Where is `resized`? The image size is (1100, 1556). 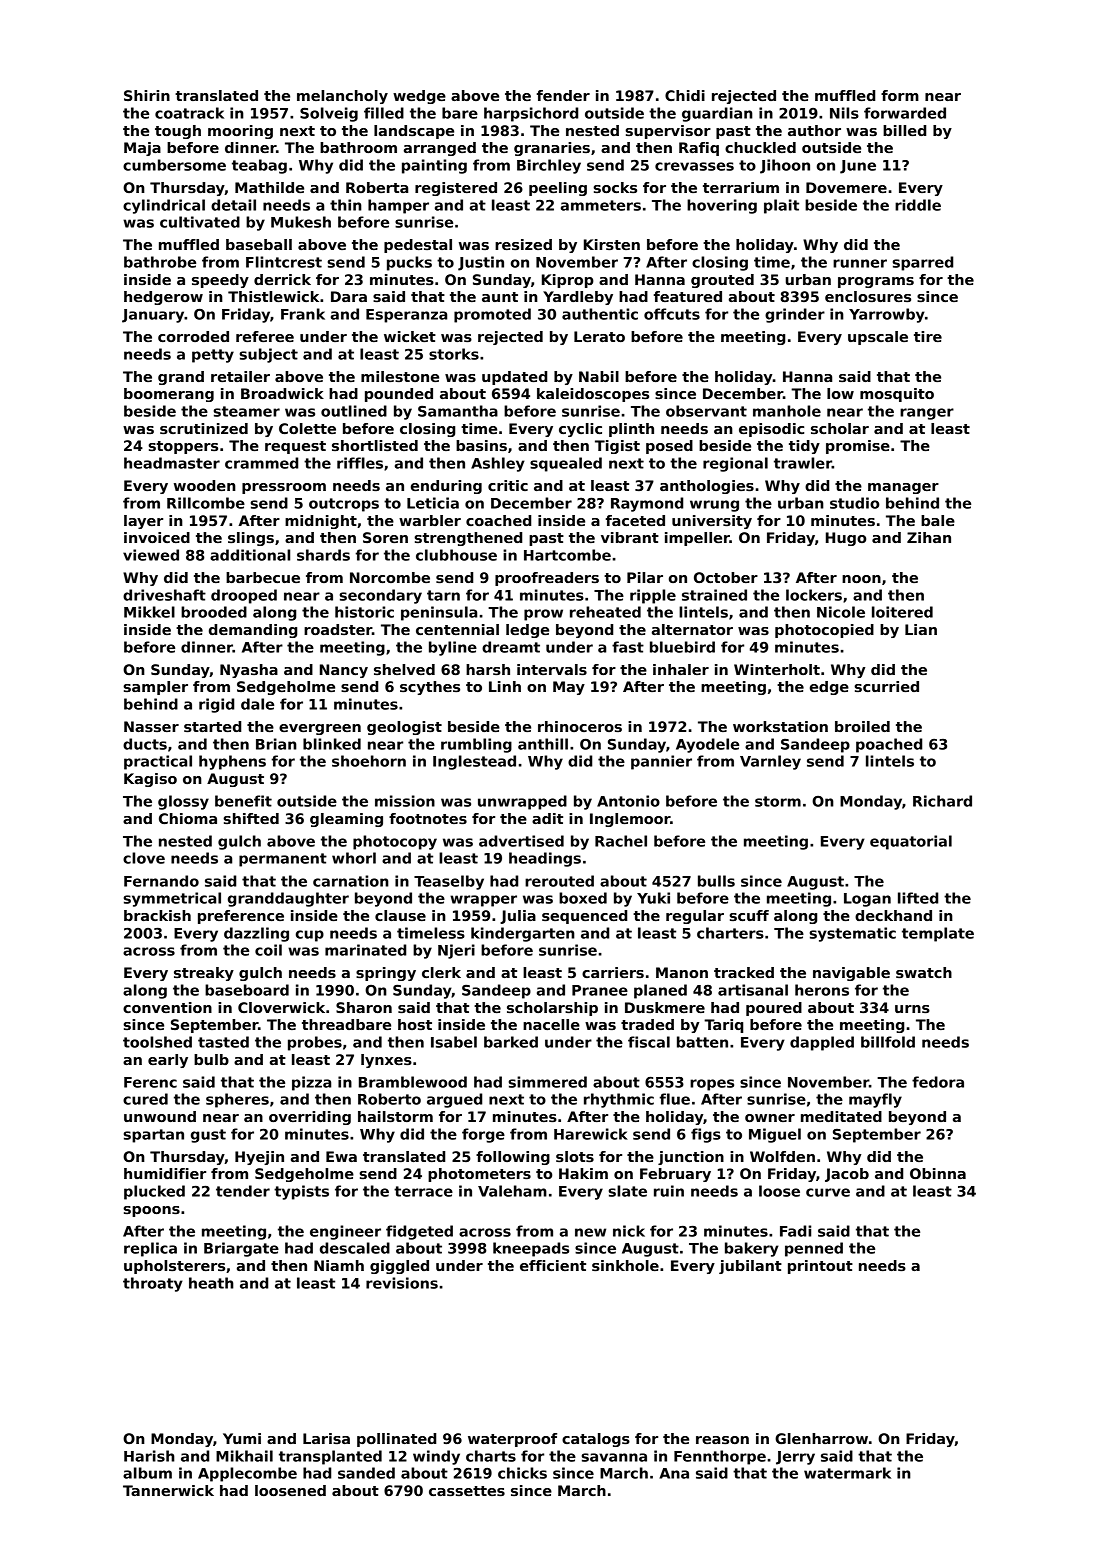 resized is located at coordinates (523, 244).
